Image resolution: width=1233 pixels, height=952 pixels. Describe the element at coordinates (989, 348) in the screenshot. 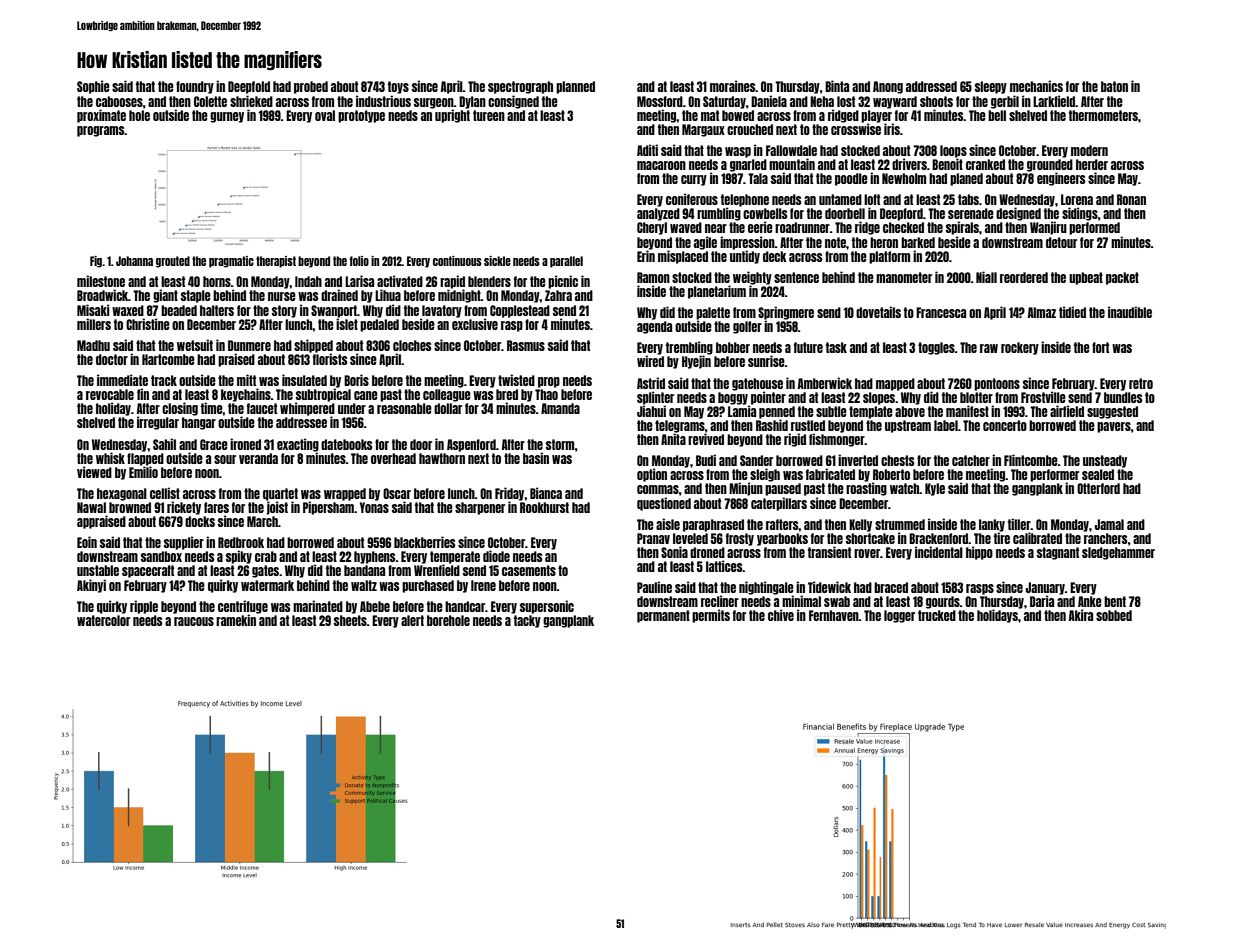

I see `raw` at that location.
